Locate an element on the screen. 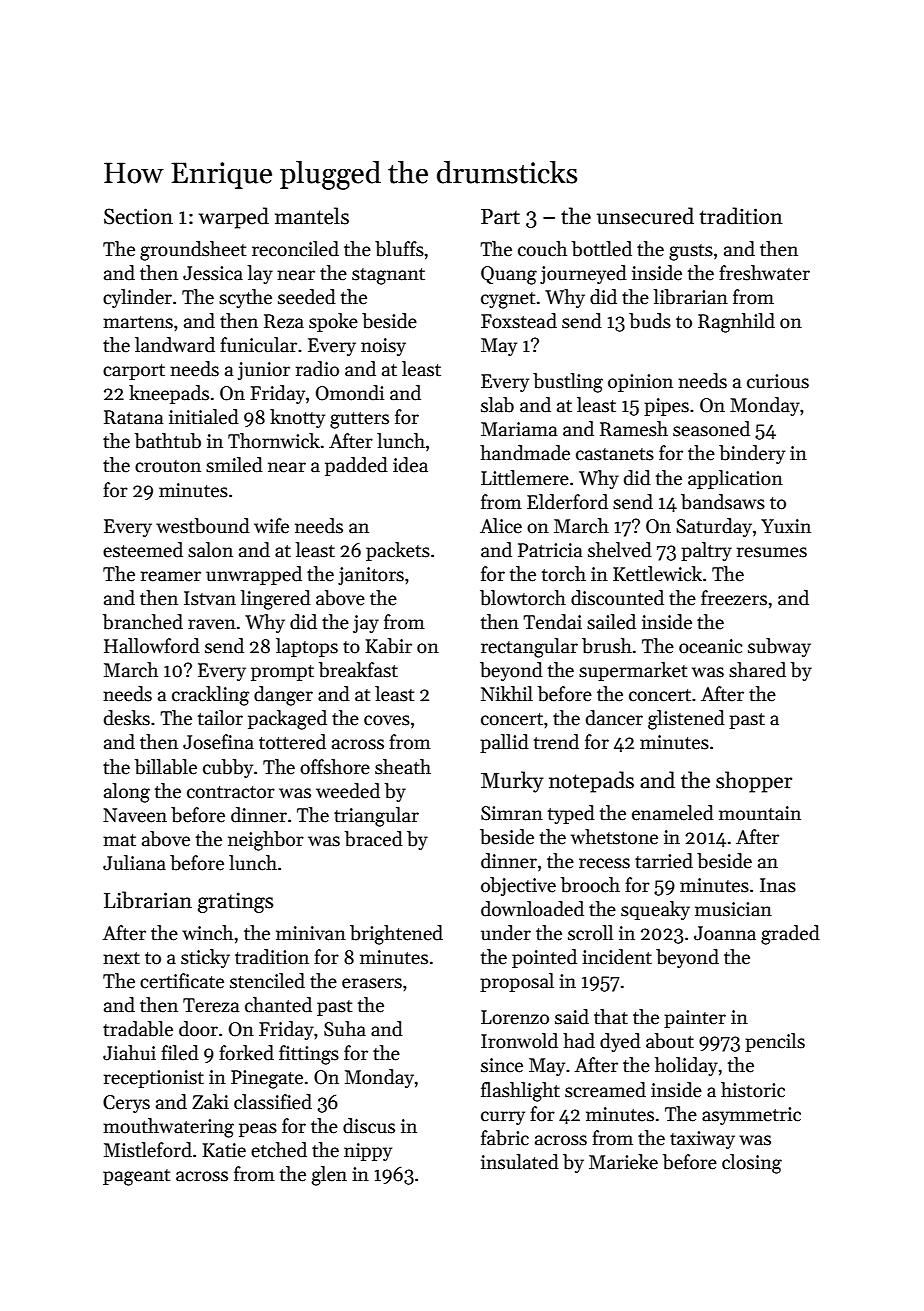 The width and height of the screenshot is (924, 1311). nippy is located at coordinates (368, 1152).
